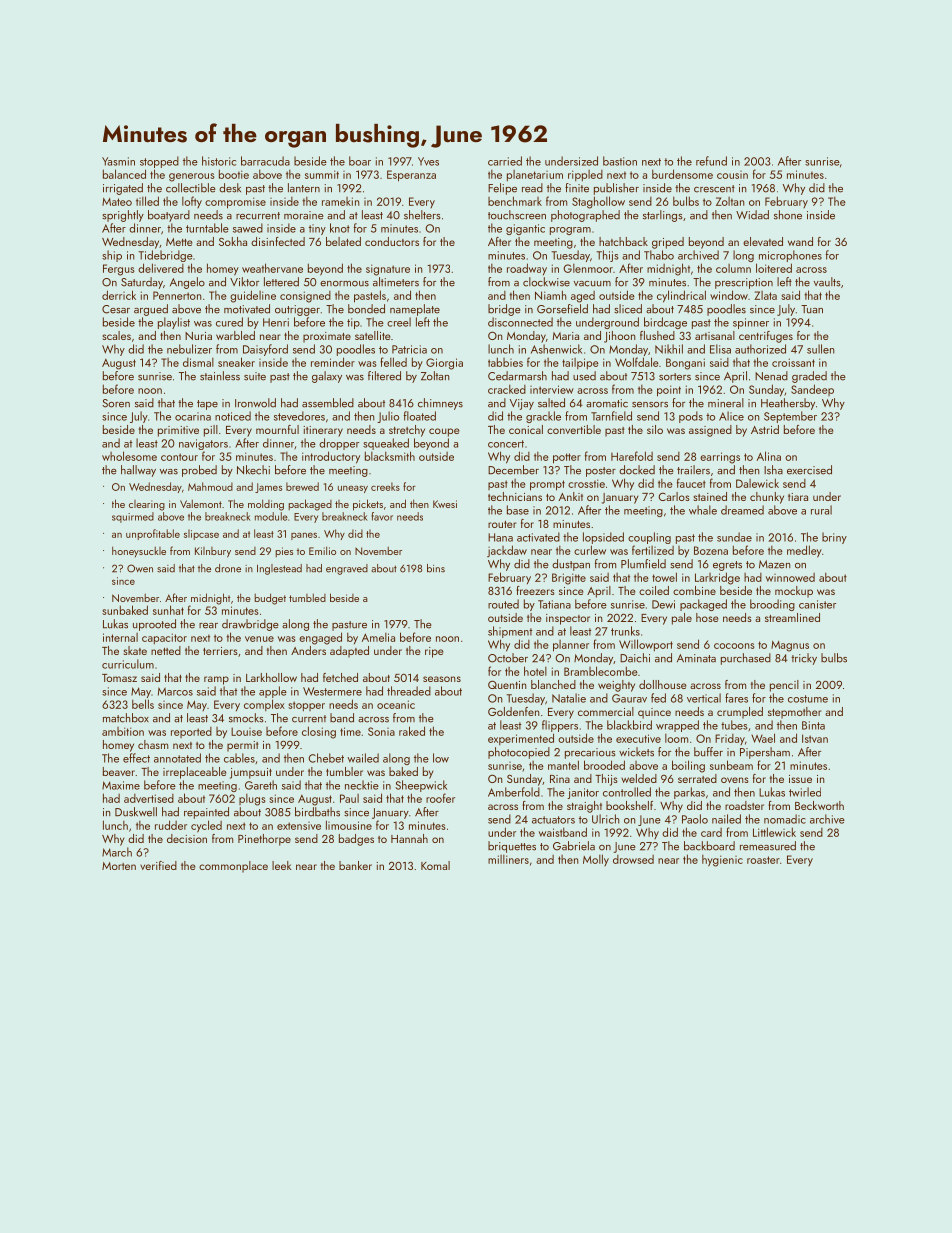  What do you see at coordinates (507, 684) in the screenshot?
I see `Quentin` at bounding box center [507, 684].
